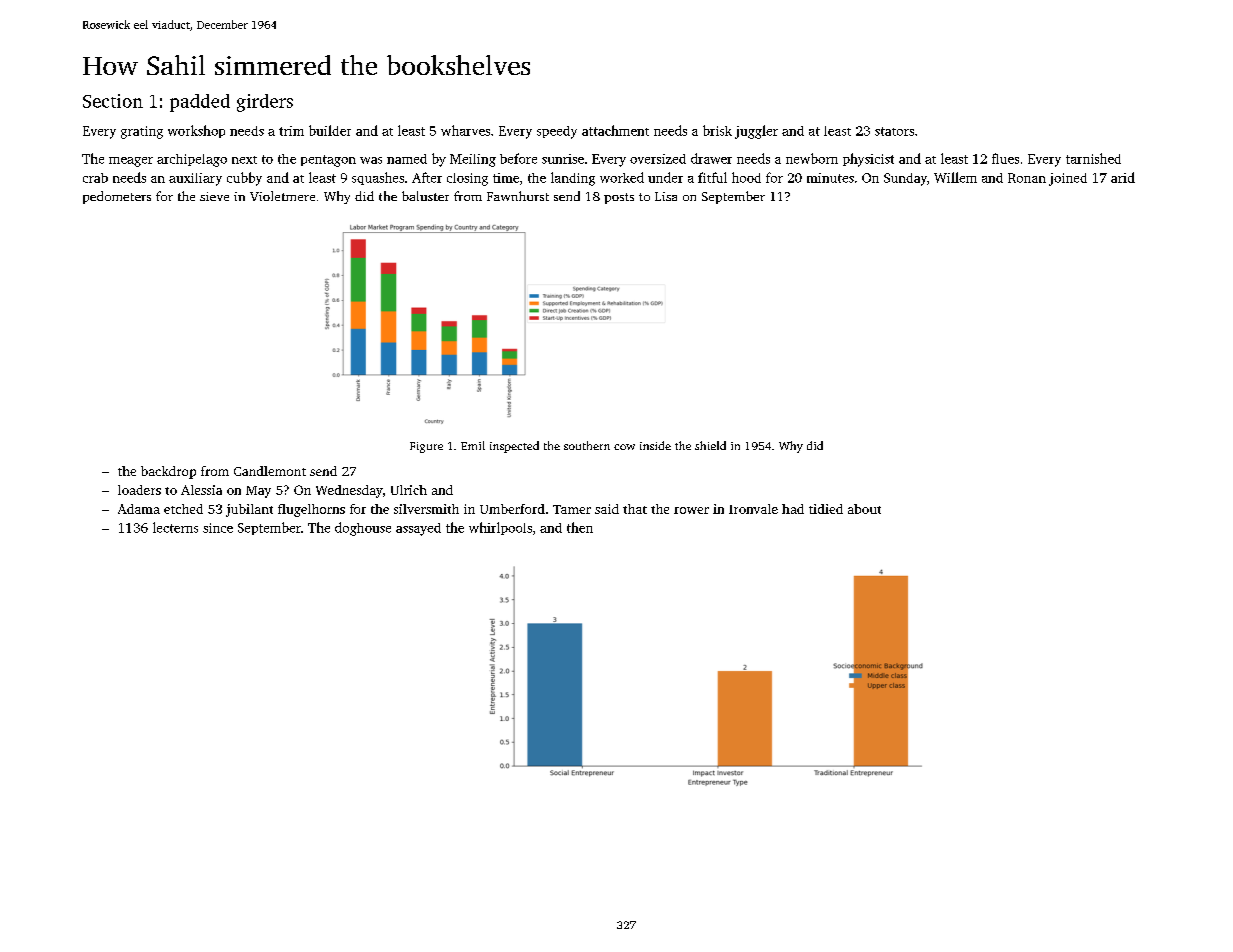 The image size is (1233, 952). I want to click on lecterns, so click(175, 527).
